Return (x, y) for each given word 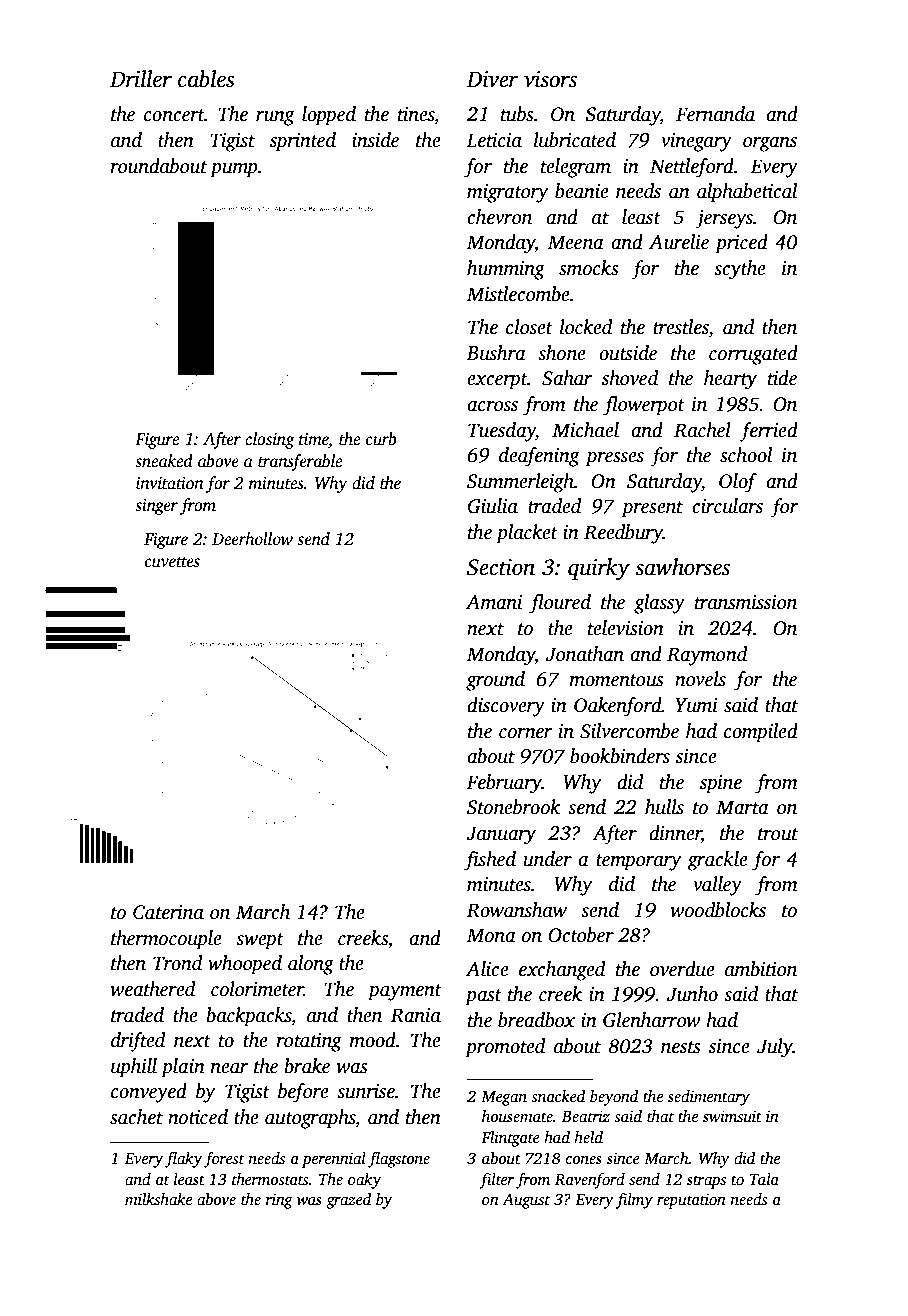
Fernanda (715, 114)
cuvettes (172, 562)
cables (206, 79)
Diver (492, 79)
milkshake (158, 1199)
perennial (334, 1160)
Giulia (493, 506)
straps (706, 1182)
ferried (769, 432)
